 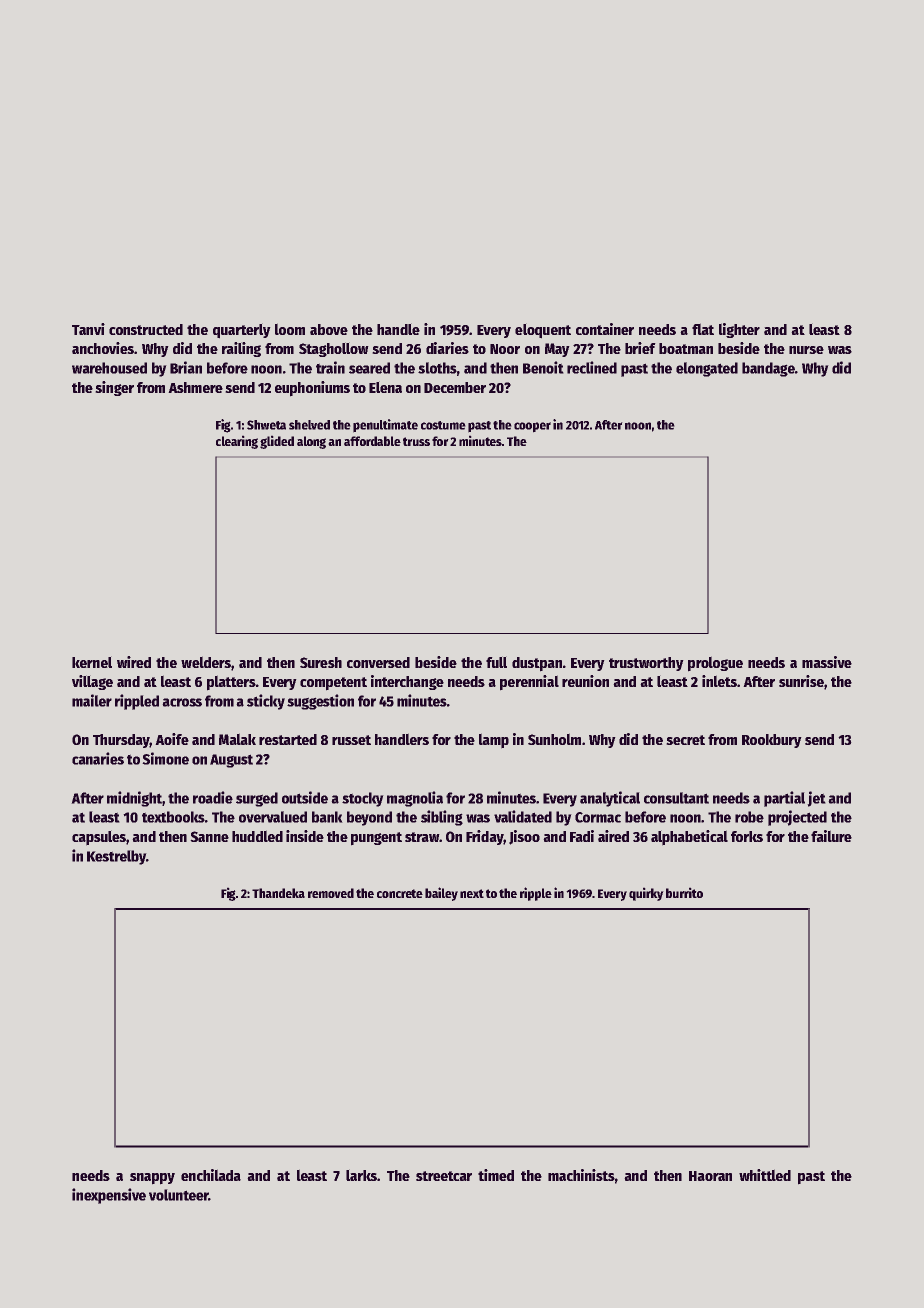 What do you see at coordinates (278, 893) in the document?
I see `Thandeka` at bounding box center [278, 893].
